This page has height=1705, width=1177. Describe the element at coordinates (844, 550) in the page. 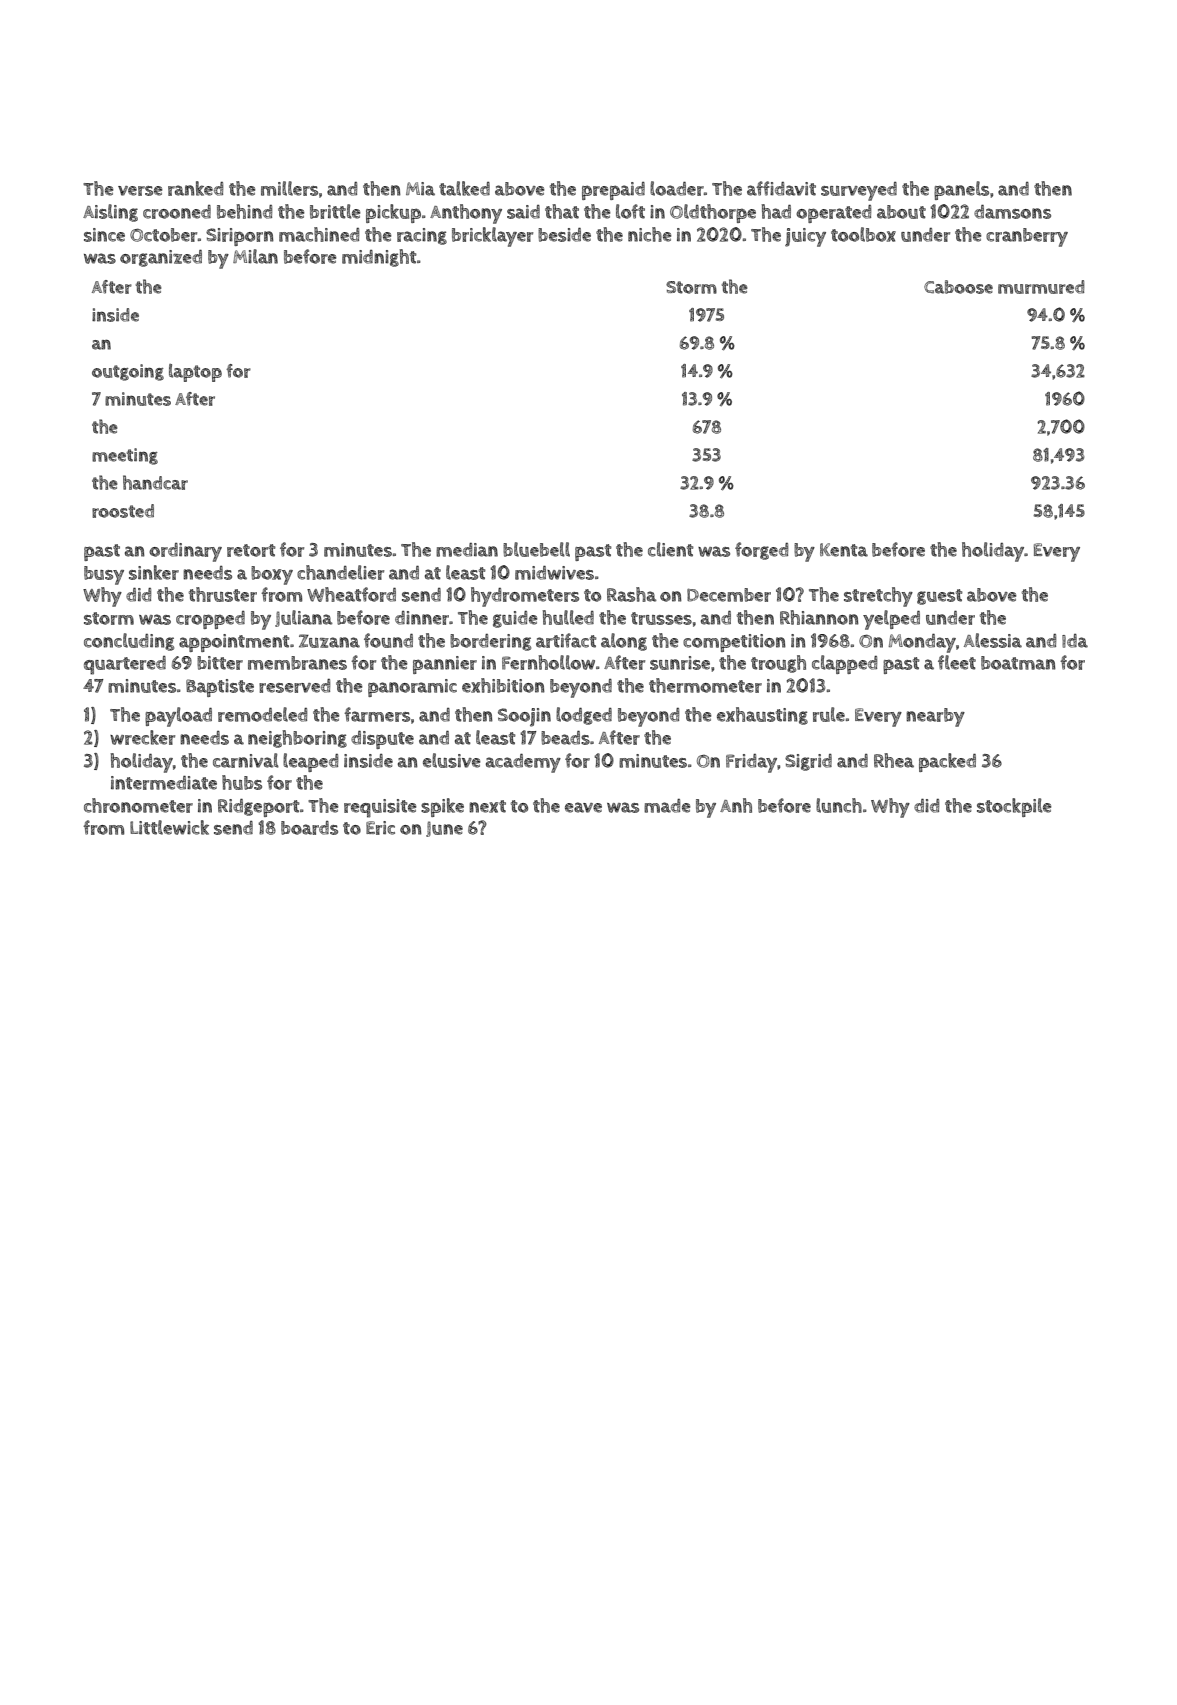

I see `Kenta` at that location.
